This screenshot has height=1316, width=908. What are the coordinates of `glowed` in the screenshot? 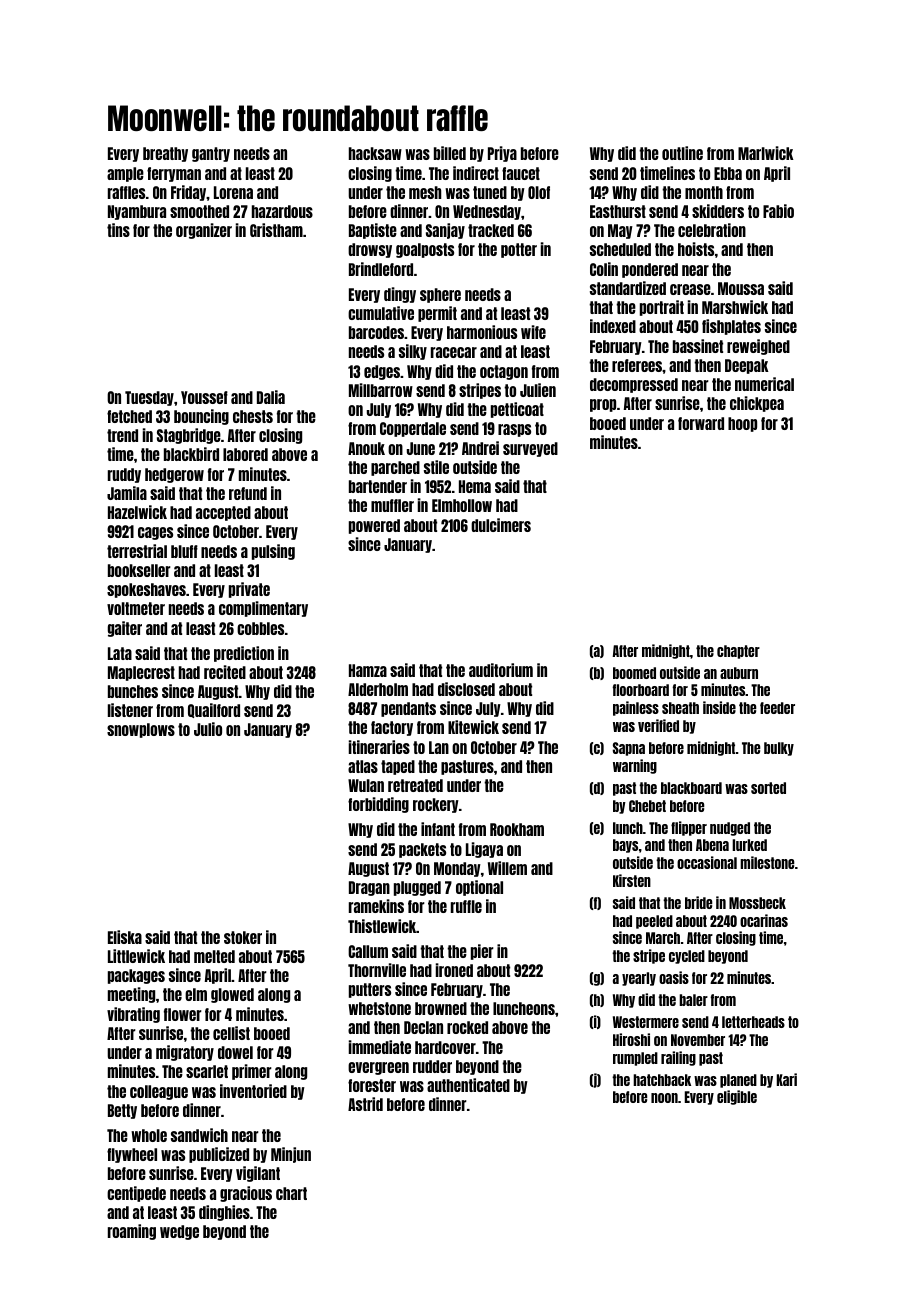 It's located at (232, 995).
